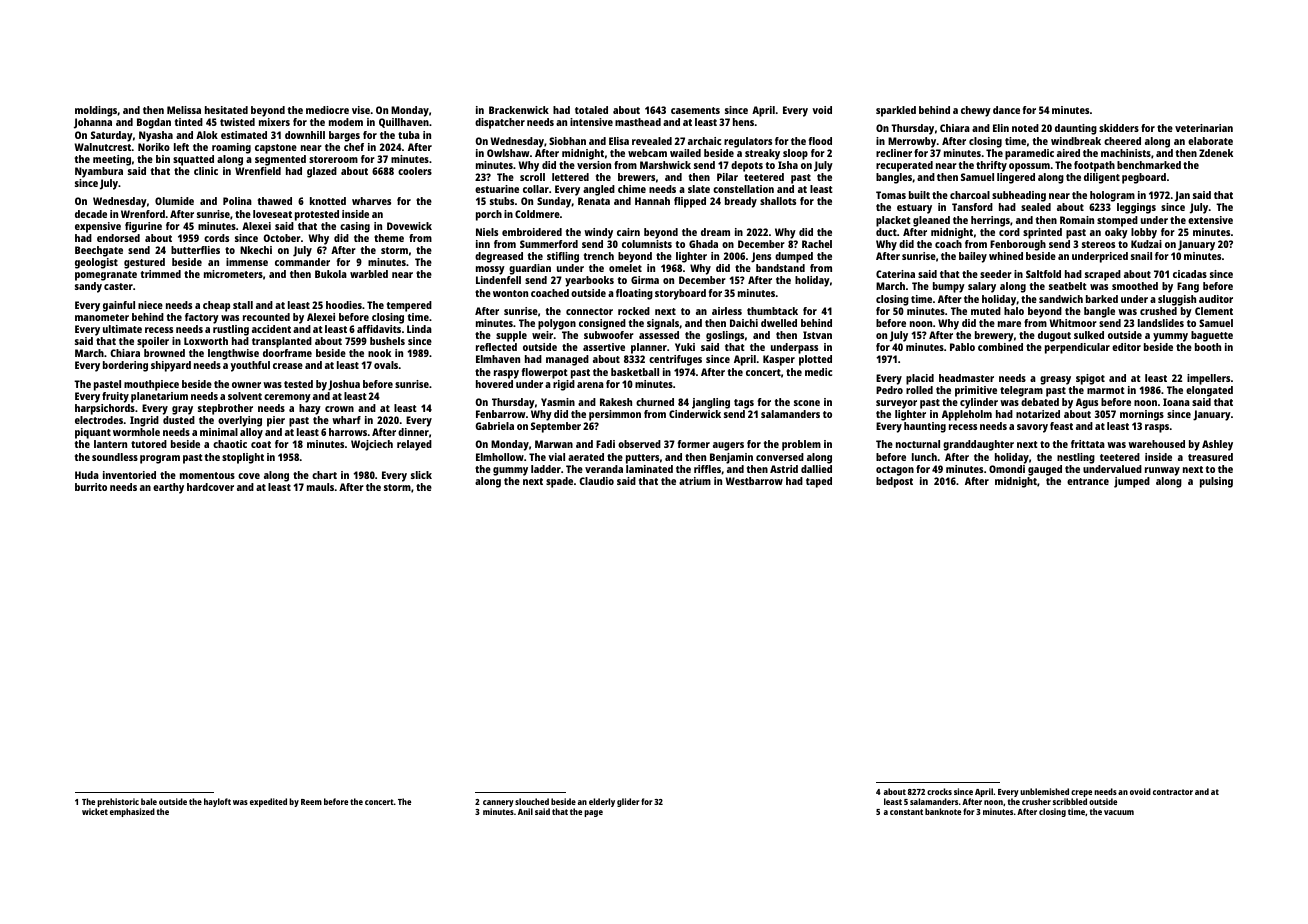 Image resolution: width=1308 pixels, height=924 pixels. What do you see at coordinates (1132, 482) in the page?
I see `jumped` at bounding box center [1132, 482].
